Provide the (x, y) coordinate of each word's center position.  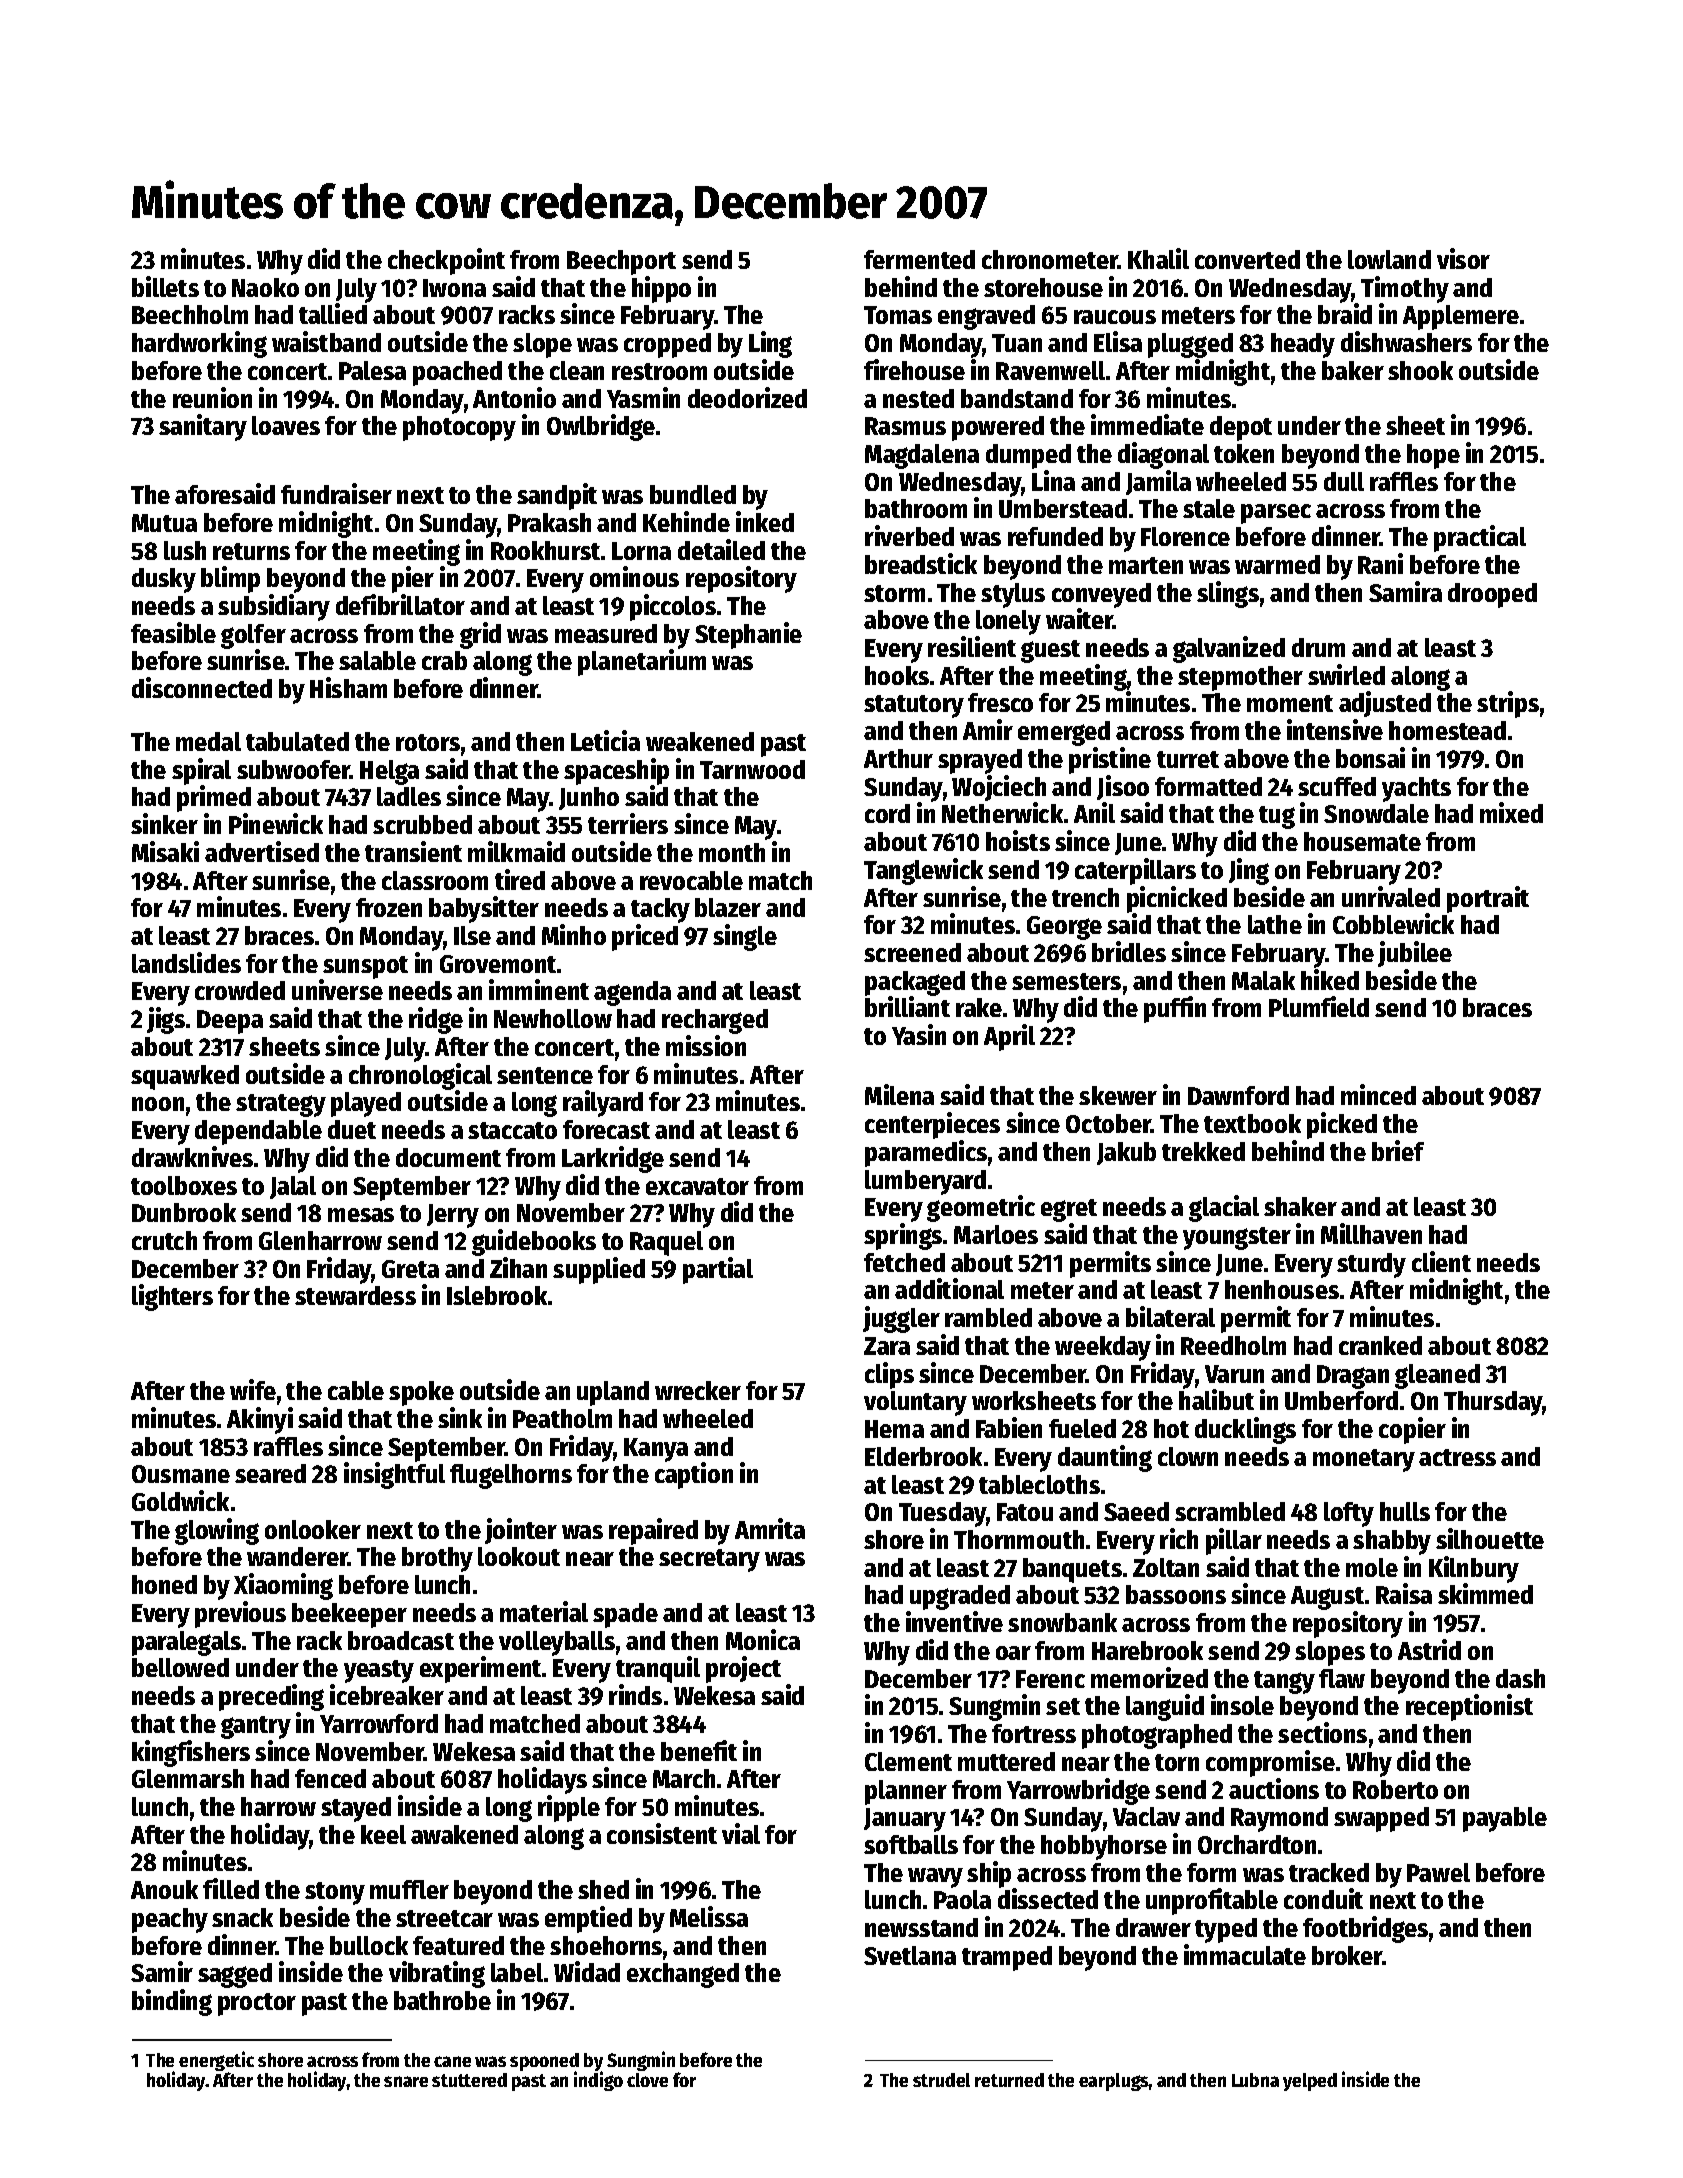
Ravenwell (1050, 370)
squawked (185, 1077)
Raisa (1404, 1593)
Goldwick (180, 1500)
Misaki (165, 851)
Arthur (898, 758)
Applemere (1461, 317)
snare (406, 2081)
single (745, 937)
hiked (1330, 979)
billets (165, 286)
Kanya (656, 1450)
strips (1508, 704)
